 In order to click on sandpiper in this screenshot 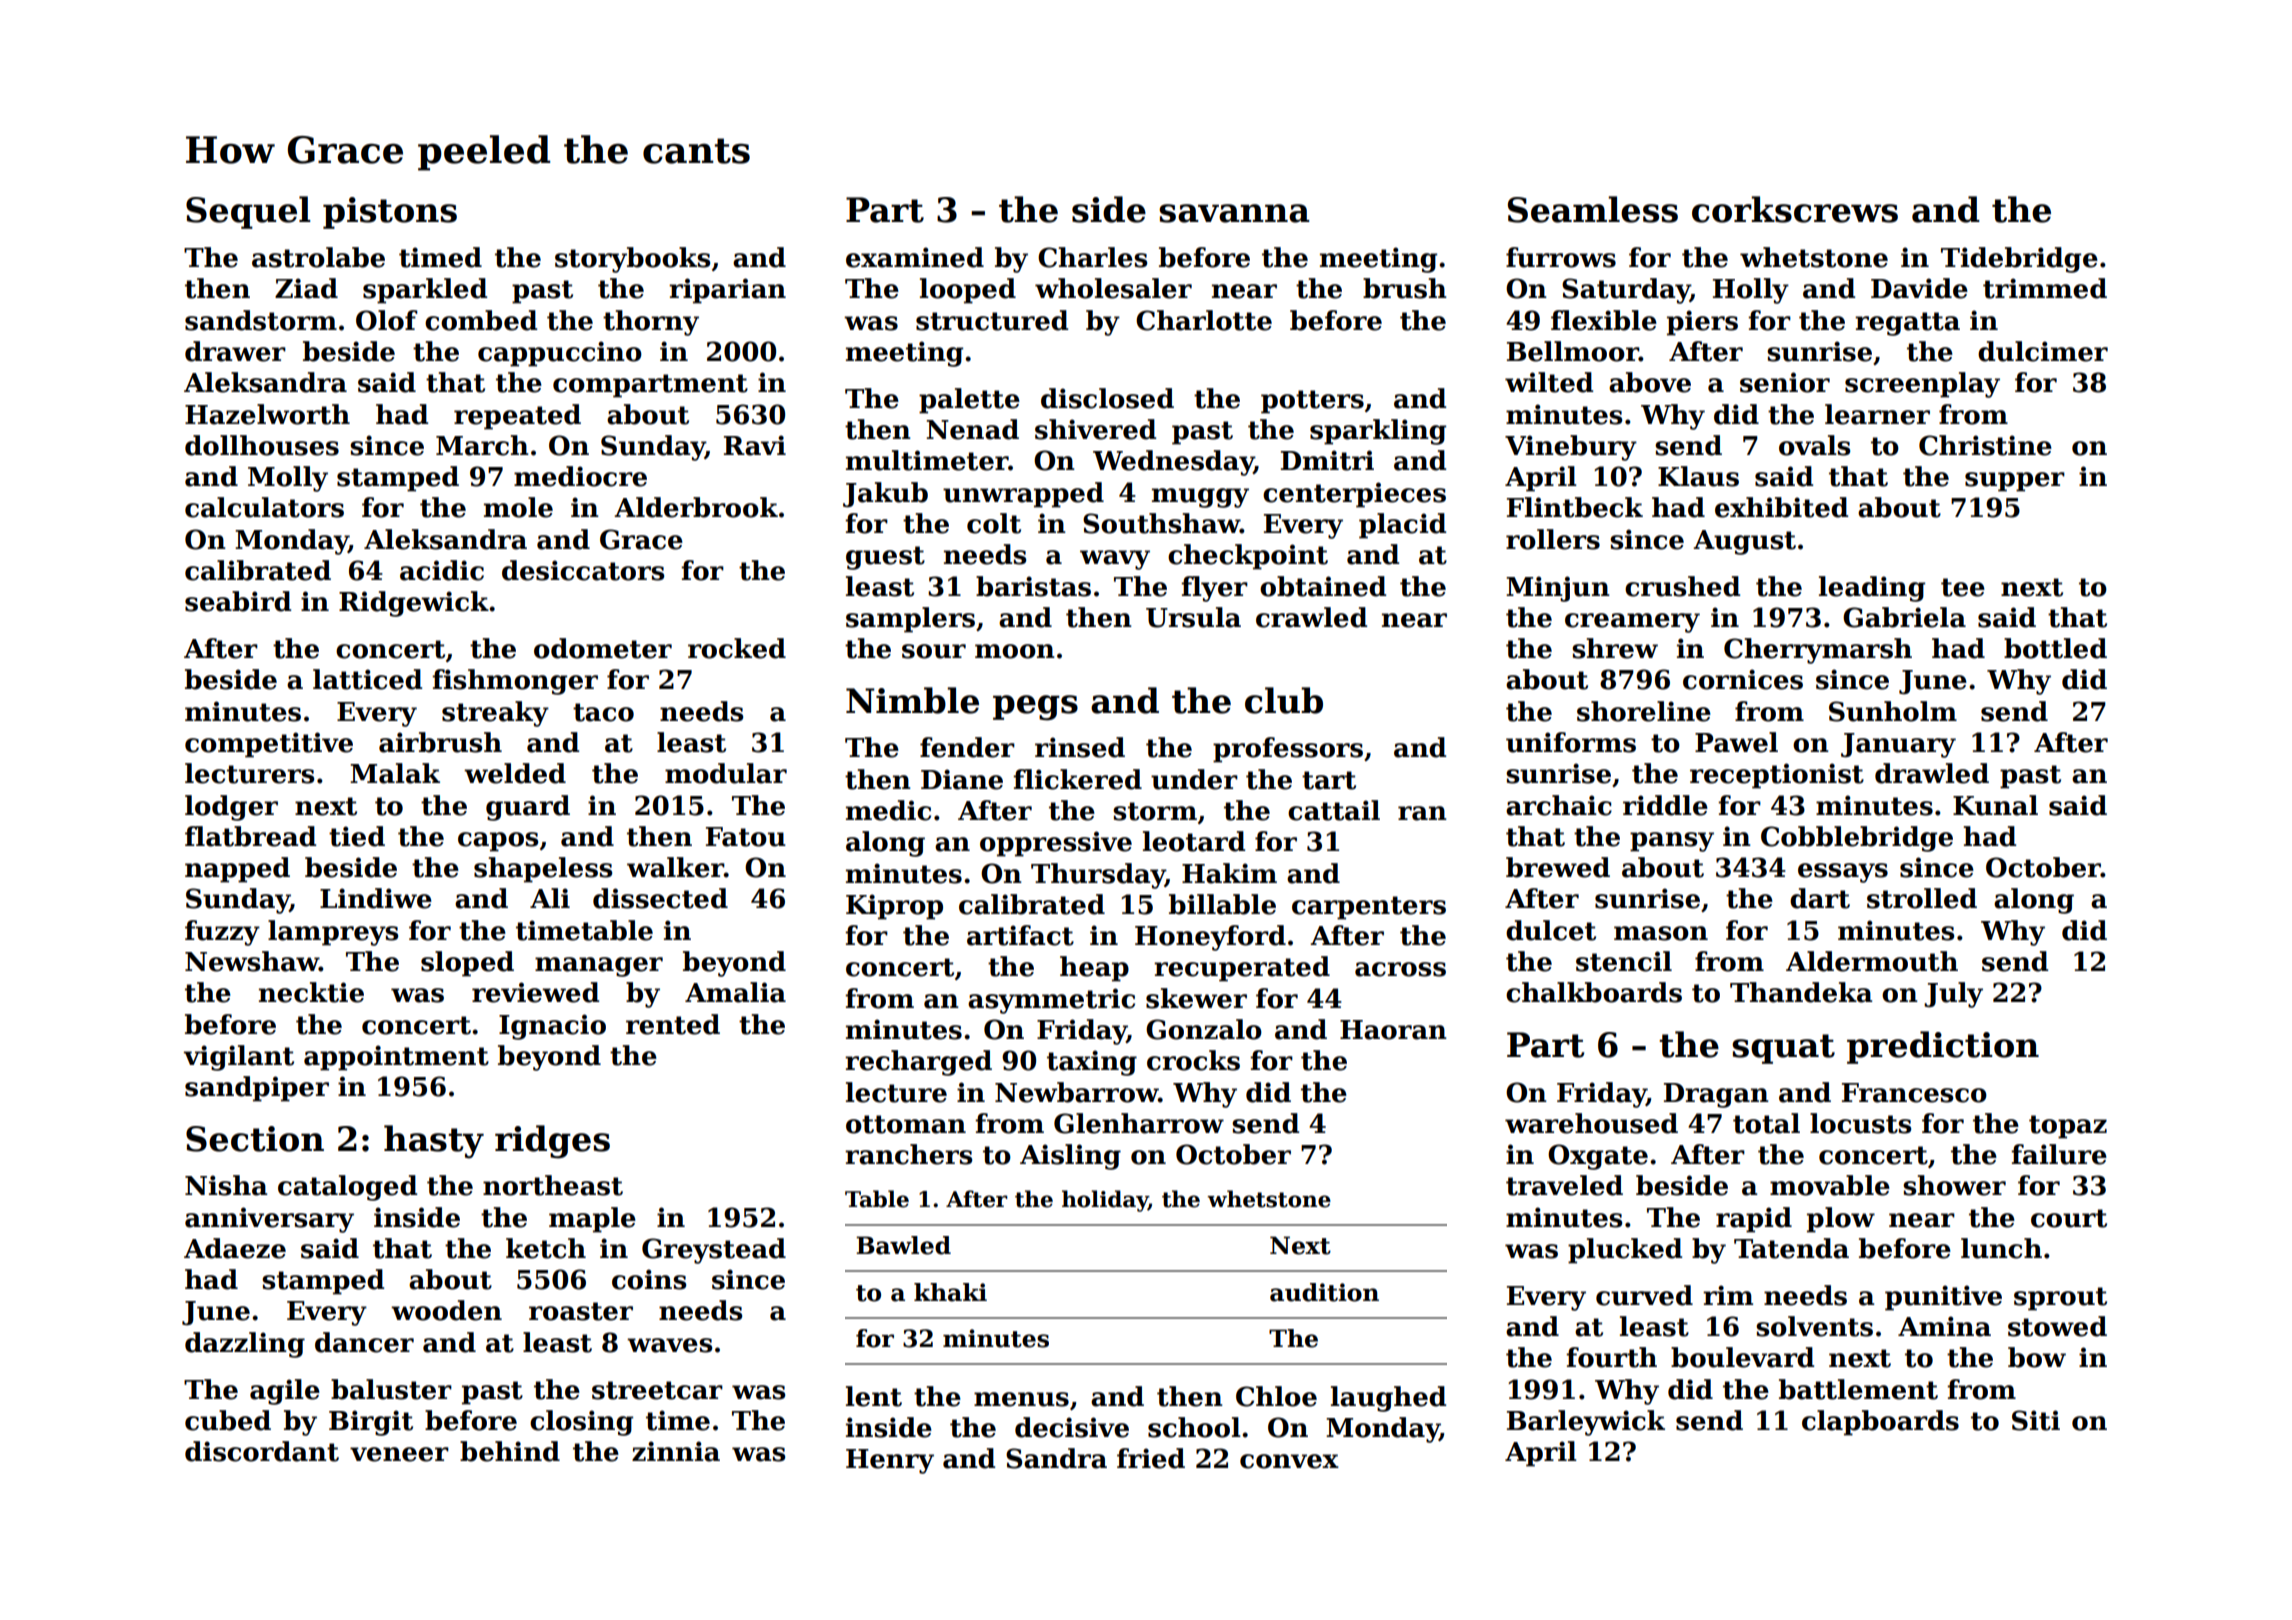, I will do `click(257, 1089)`.
